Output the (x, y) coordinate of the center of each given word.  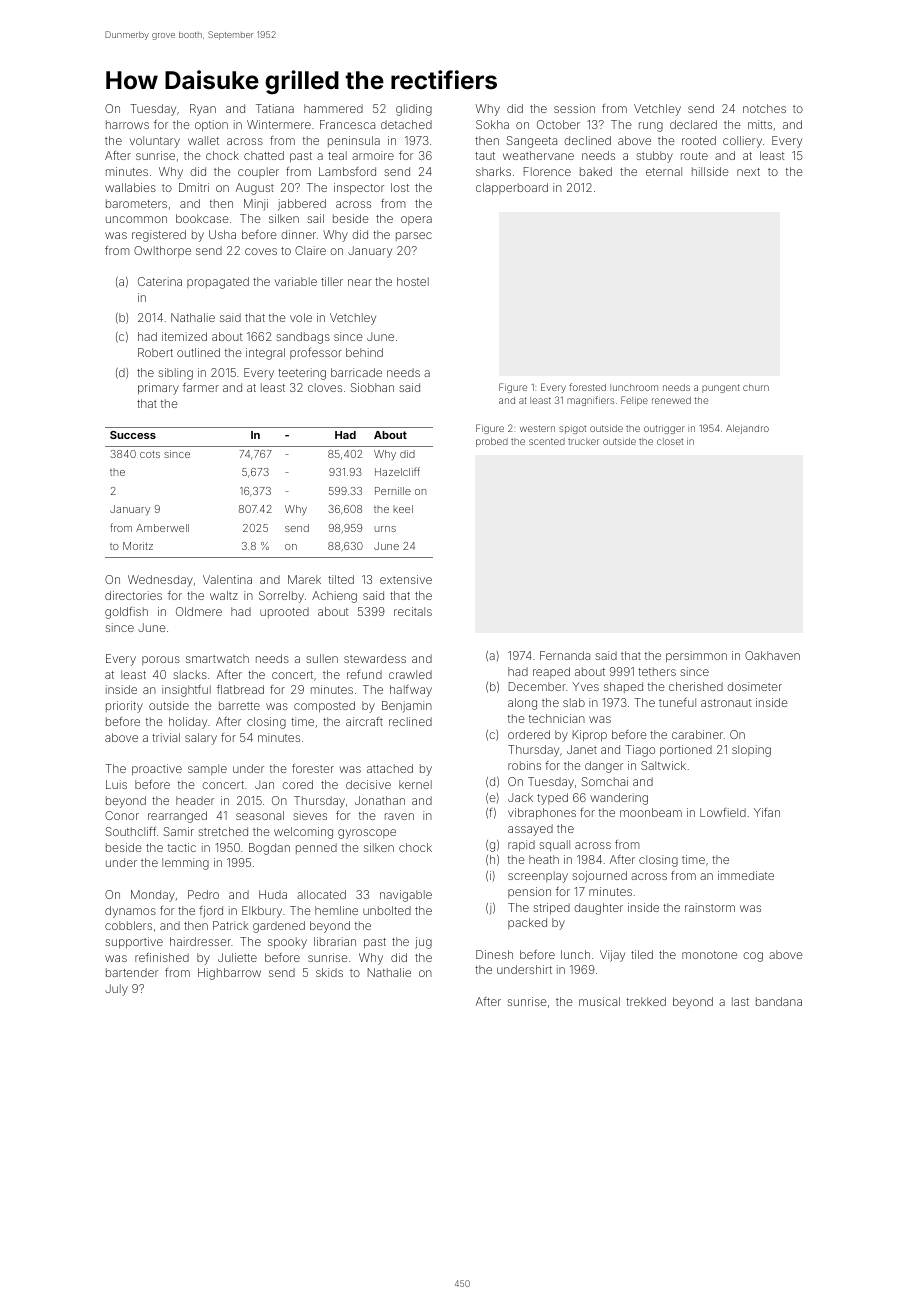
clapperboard (512, 189)
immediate (746, 875)
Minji (256, 205)
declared (693, 124)
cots (150, 454)
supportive (134, 943)
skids (329, 972)
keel (403, 509)
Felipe (634, 401)
